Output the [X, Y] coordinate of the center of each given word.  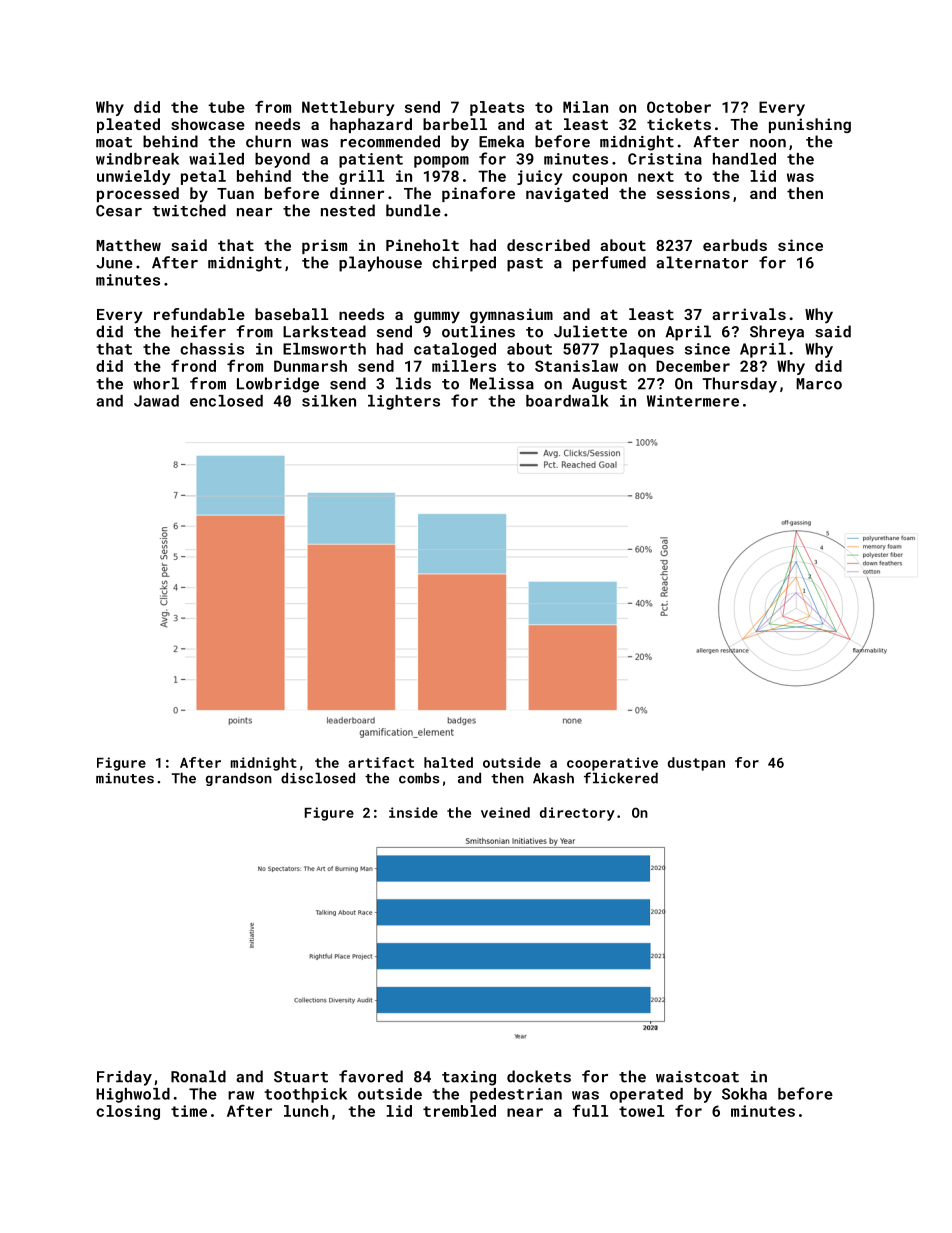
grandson [239, 779]
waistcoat [697, 1077]
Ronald [198, 1076]
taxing [469, 1078]
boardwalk [567, 401]
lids [413, 383]
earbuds [735, 245]
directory [577, 814]
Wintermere [693, 401]
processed [138, 194]
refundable [199, 314]
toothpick [306, 1095]
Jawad [156, 401]
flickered [621, 778]
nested [348, 210]
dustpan [696, 764]
